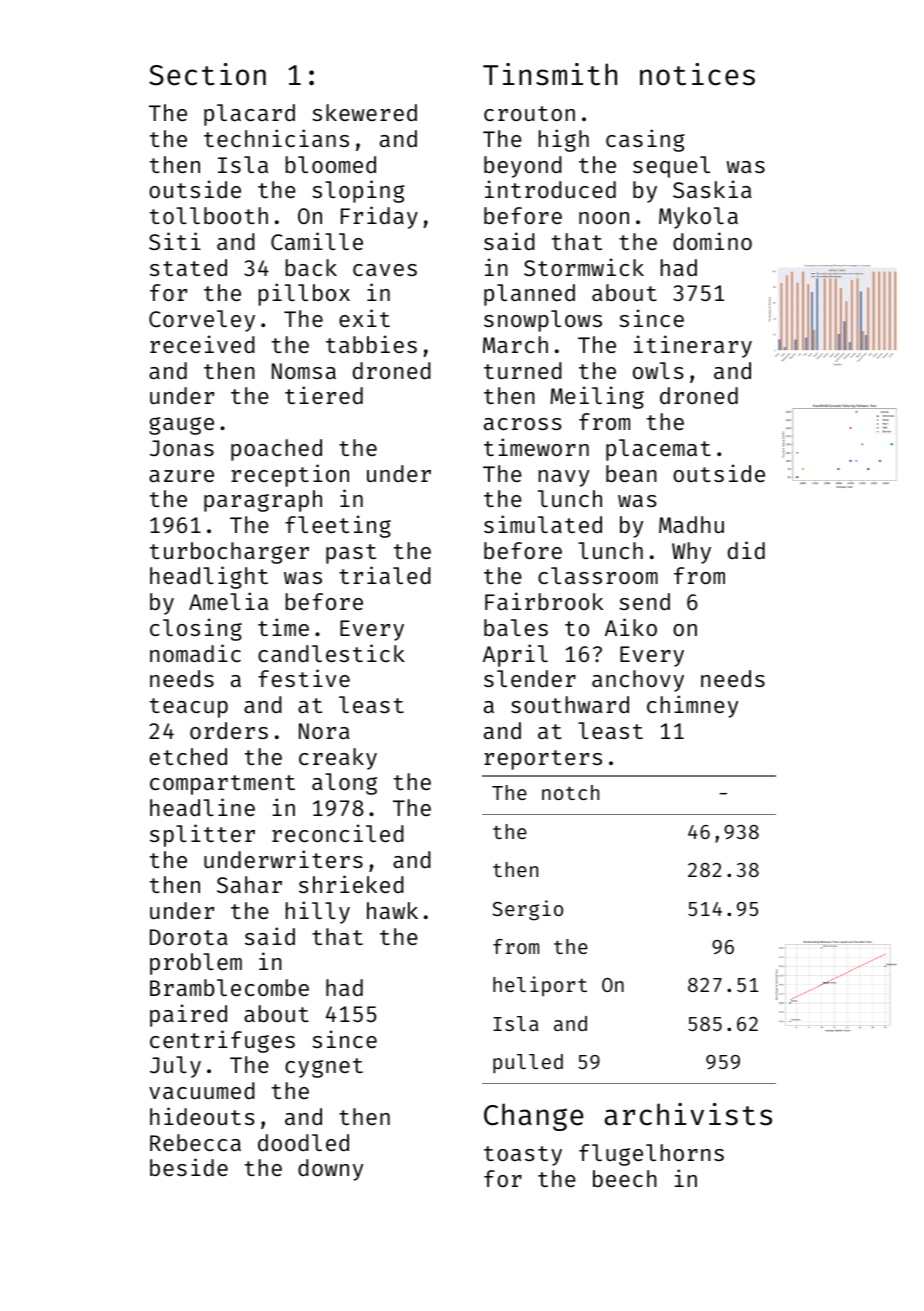 This image has width=924, height=1311. I want to click on Section, so click(207, 74).
